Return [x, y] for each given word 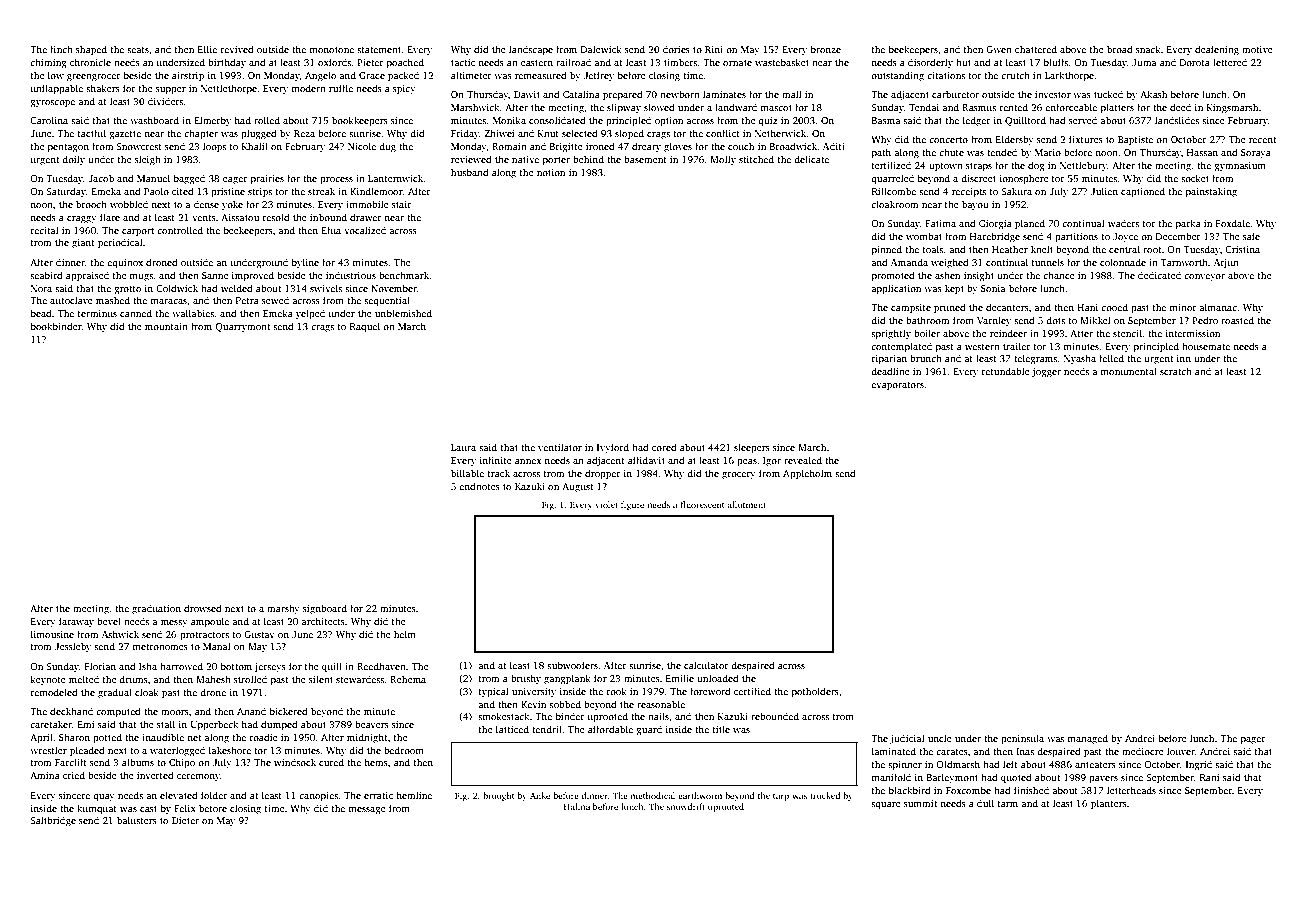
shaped [91, 50]
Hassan [1202, 152]
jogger [1046, 373]
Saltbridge [53, 821]
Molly [723, 160]
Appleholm [807, 474]
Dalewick [601, 49]
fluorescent [703, 504]
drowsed [203, 608]
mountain [166, 326]
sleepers [752, 448]
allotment [746, 504]
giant [83, 244]
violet [606, 504]
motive [1257, 49]
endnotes [479, 486]
